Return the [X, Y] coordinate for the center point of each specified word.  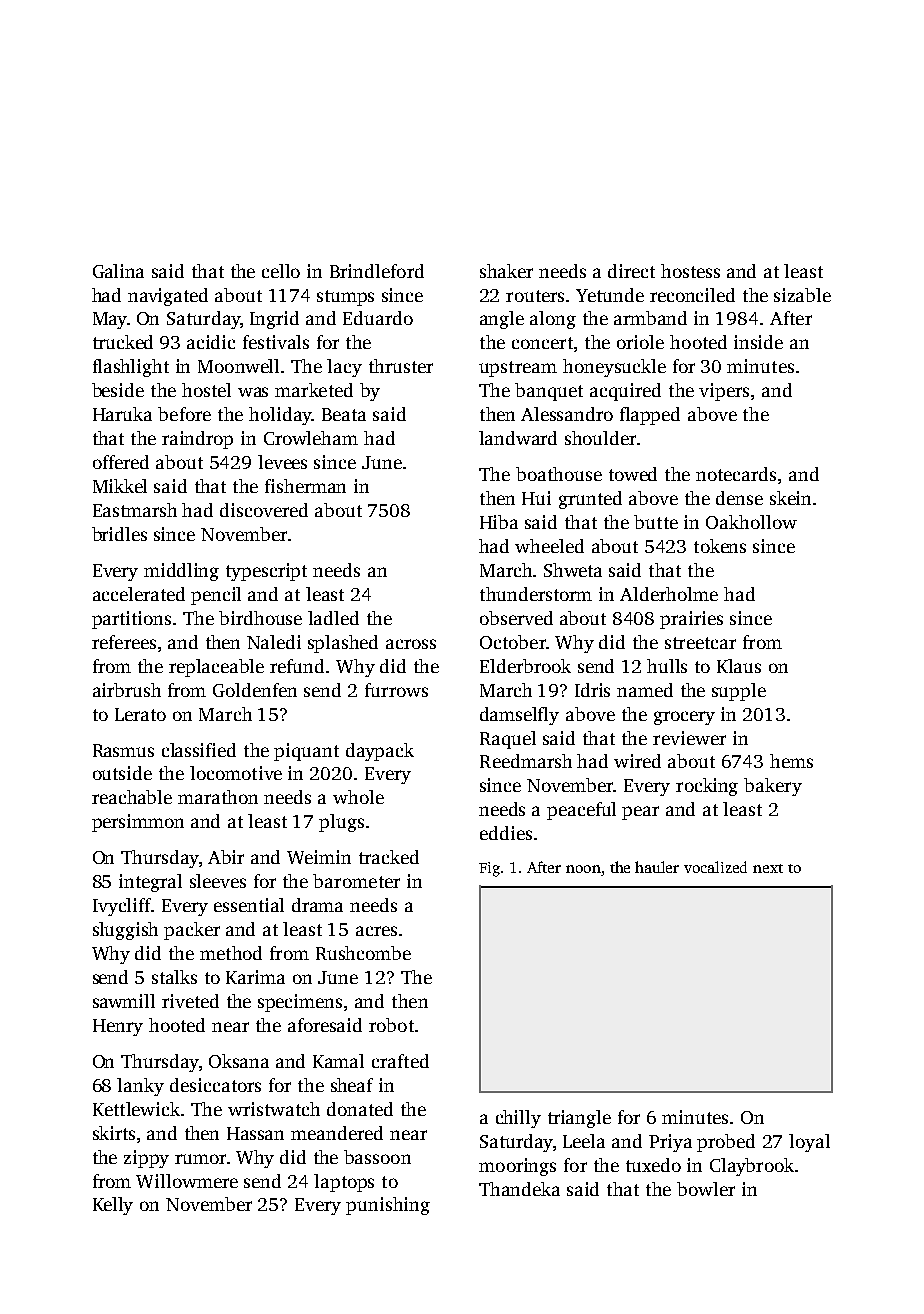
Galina [118, 271]
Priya [670, 1143]
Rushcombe [363, 953]
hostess [690, 271]
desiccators [215, 1085]
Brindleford [377, 271]
